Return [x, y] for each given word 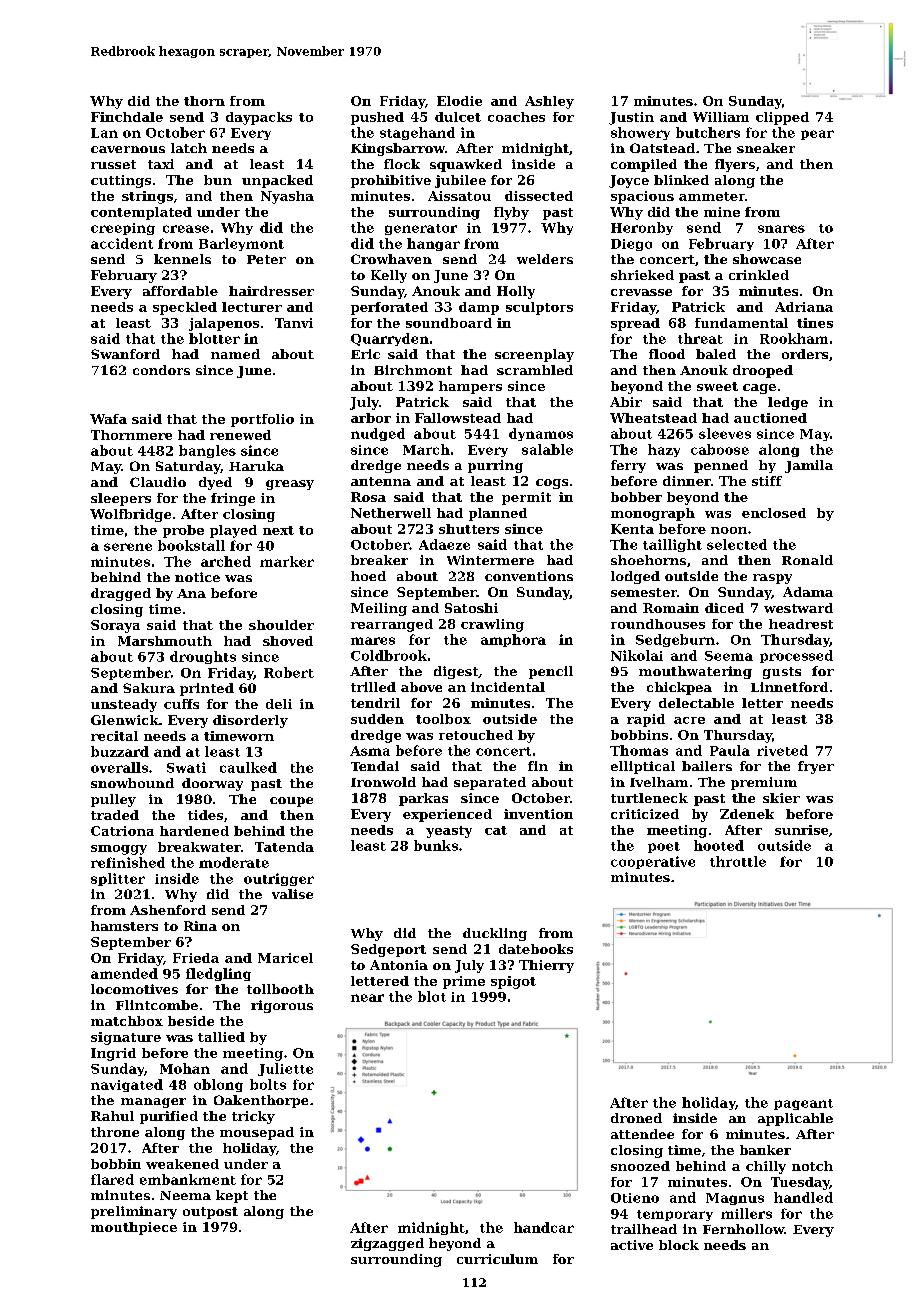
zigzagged [387, 1244]
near [367, 998]
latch [189, 148]
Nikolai [637, 655]
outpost [210, 1213]
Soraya [115, 626]
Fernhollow [743, 1229]
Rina [200, 926]
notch [812, 1166]
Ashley [549, 102]
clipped [782, 118]
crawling [492, 625]
